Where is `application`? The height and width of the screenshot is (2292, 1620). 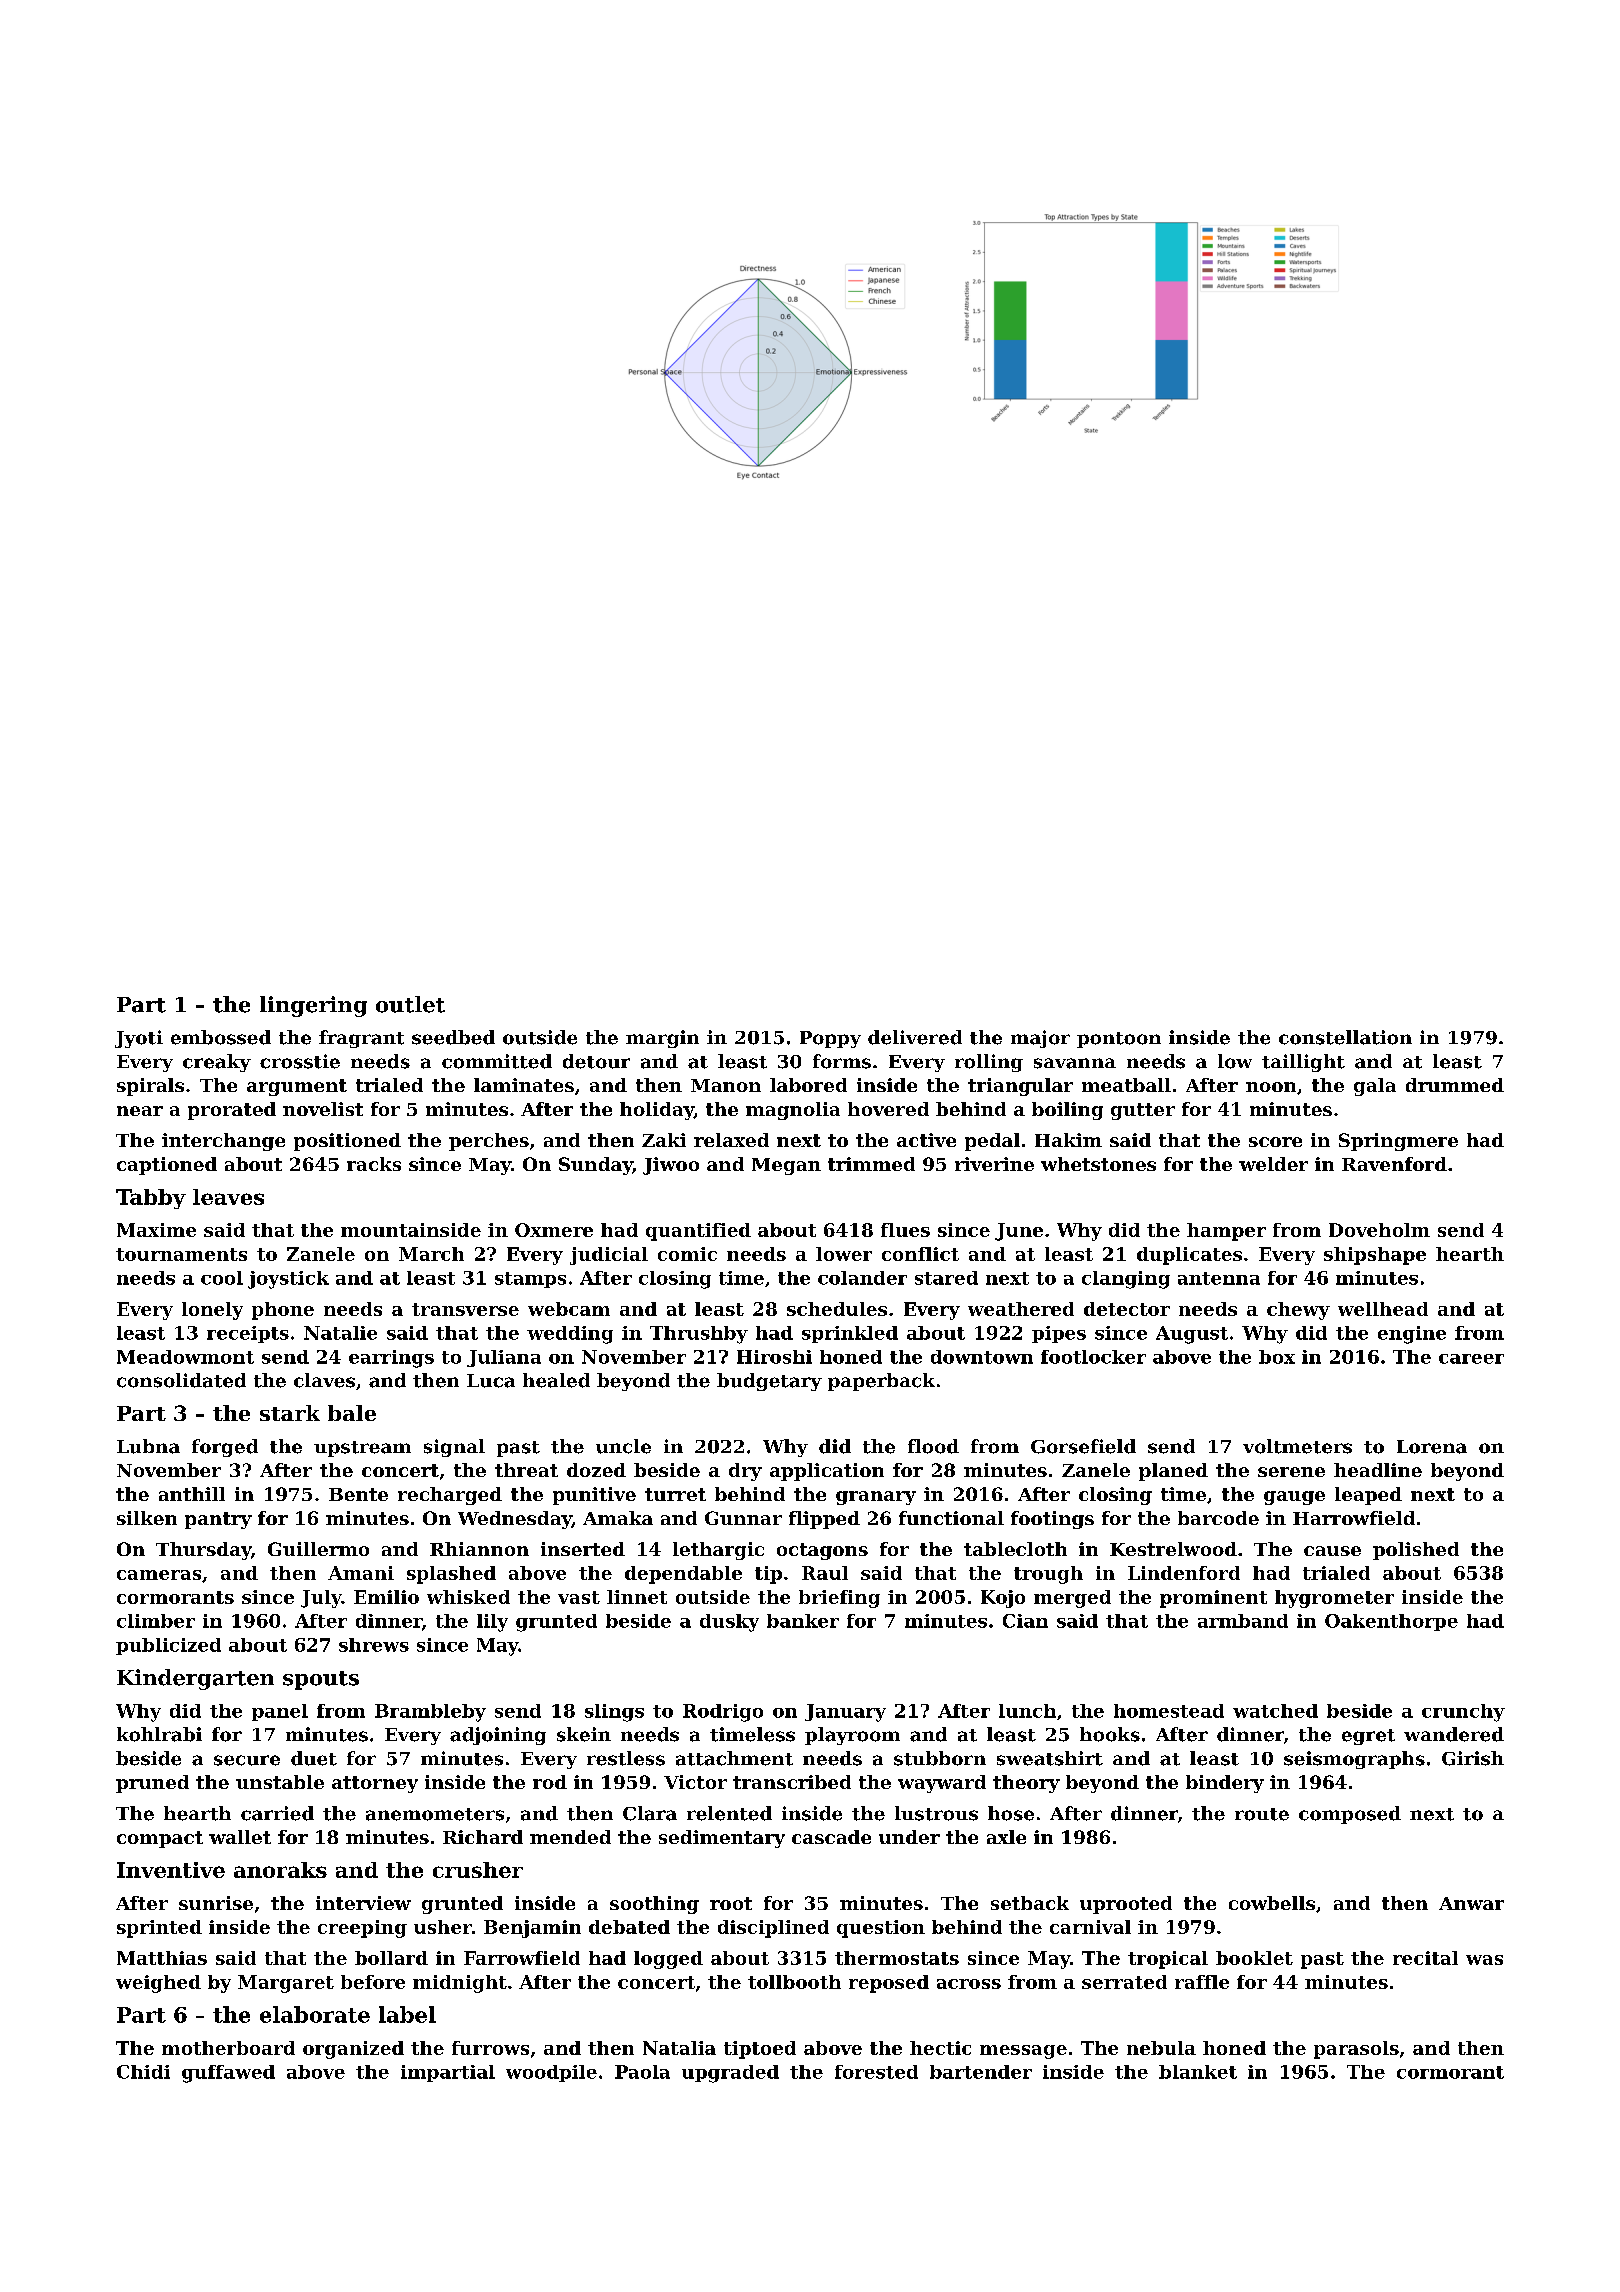 application is located at coordinates (827, 1472).
